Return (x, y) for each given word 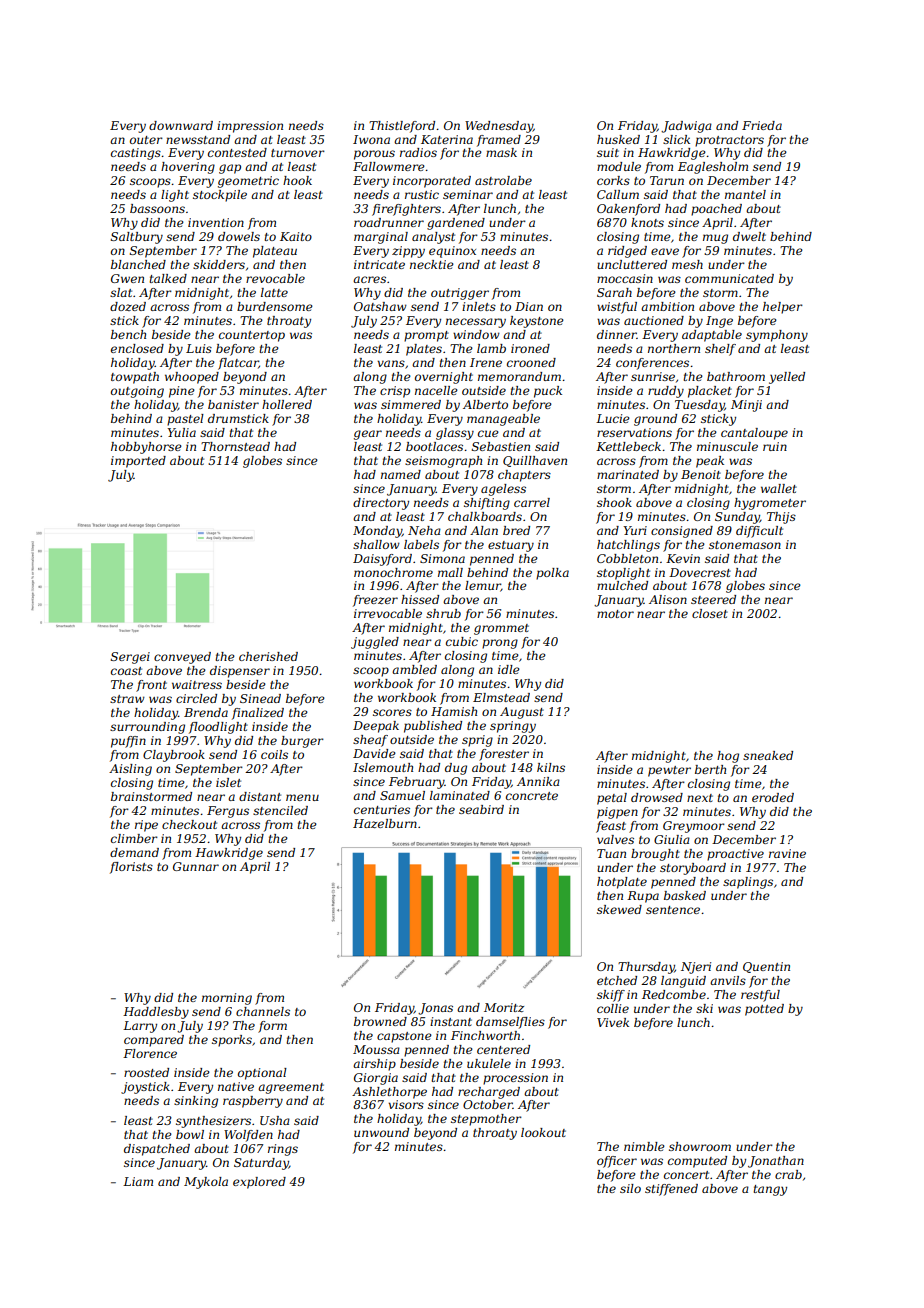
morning (227, 999)
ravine (787, 853)
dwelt (749, 236)
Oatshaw (380, 306)
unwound (381, 1132)
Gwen (127, 278)
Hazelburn (385, 823)
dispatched (157, 1150)
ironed (530, 348)
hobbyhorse (146, 448)
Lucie (613, 418)
